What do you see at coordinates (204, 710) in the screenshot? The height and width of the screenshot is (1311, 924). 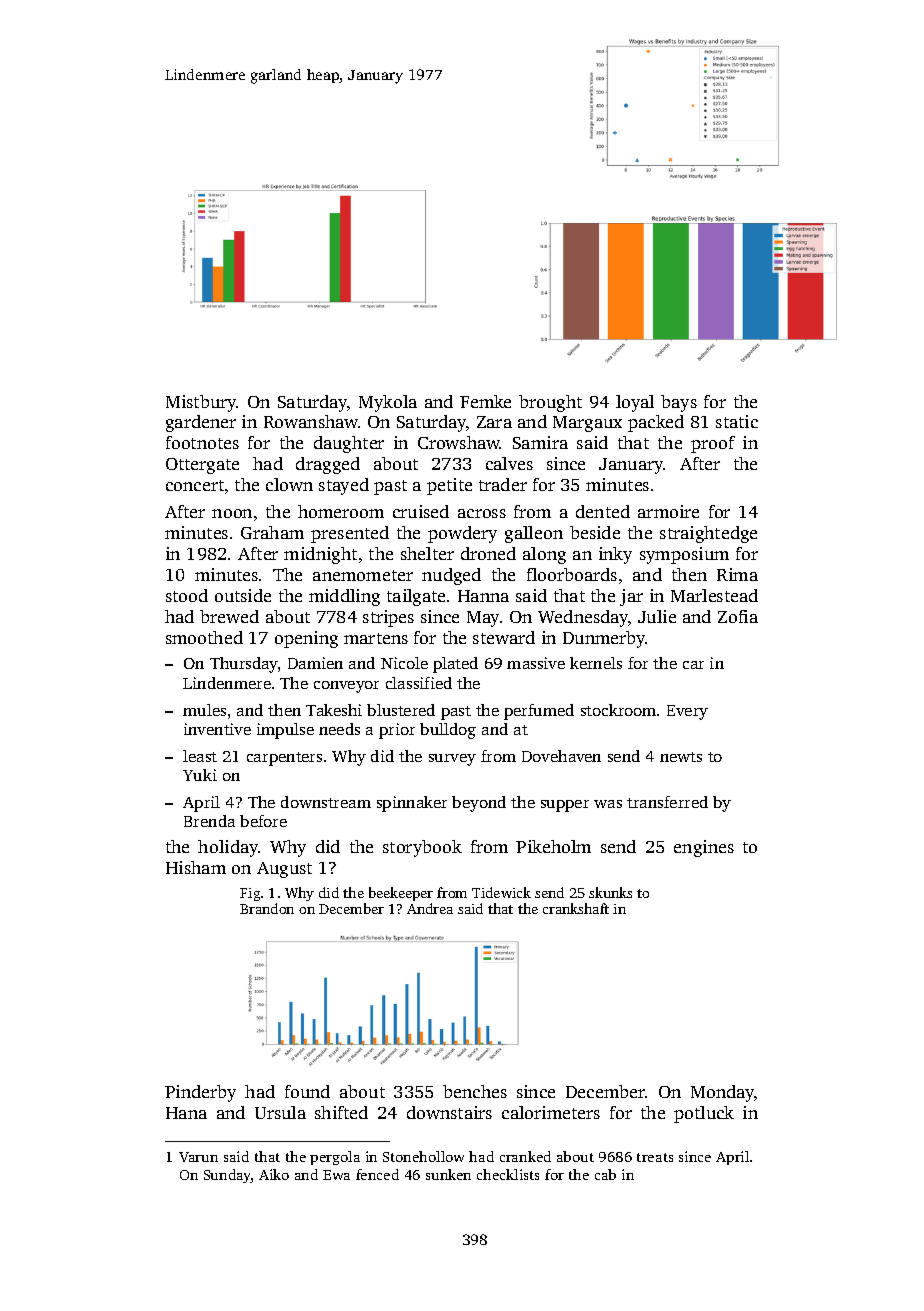 I see `mules` at bounding box center [204, 710].
